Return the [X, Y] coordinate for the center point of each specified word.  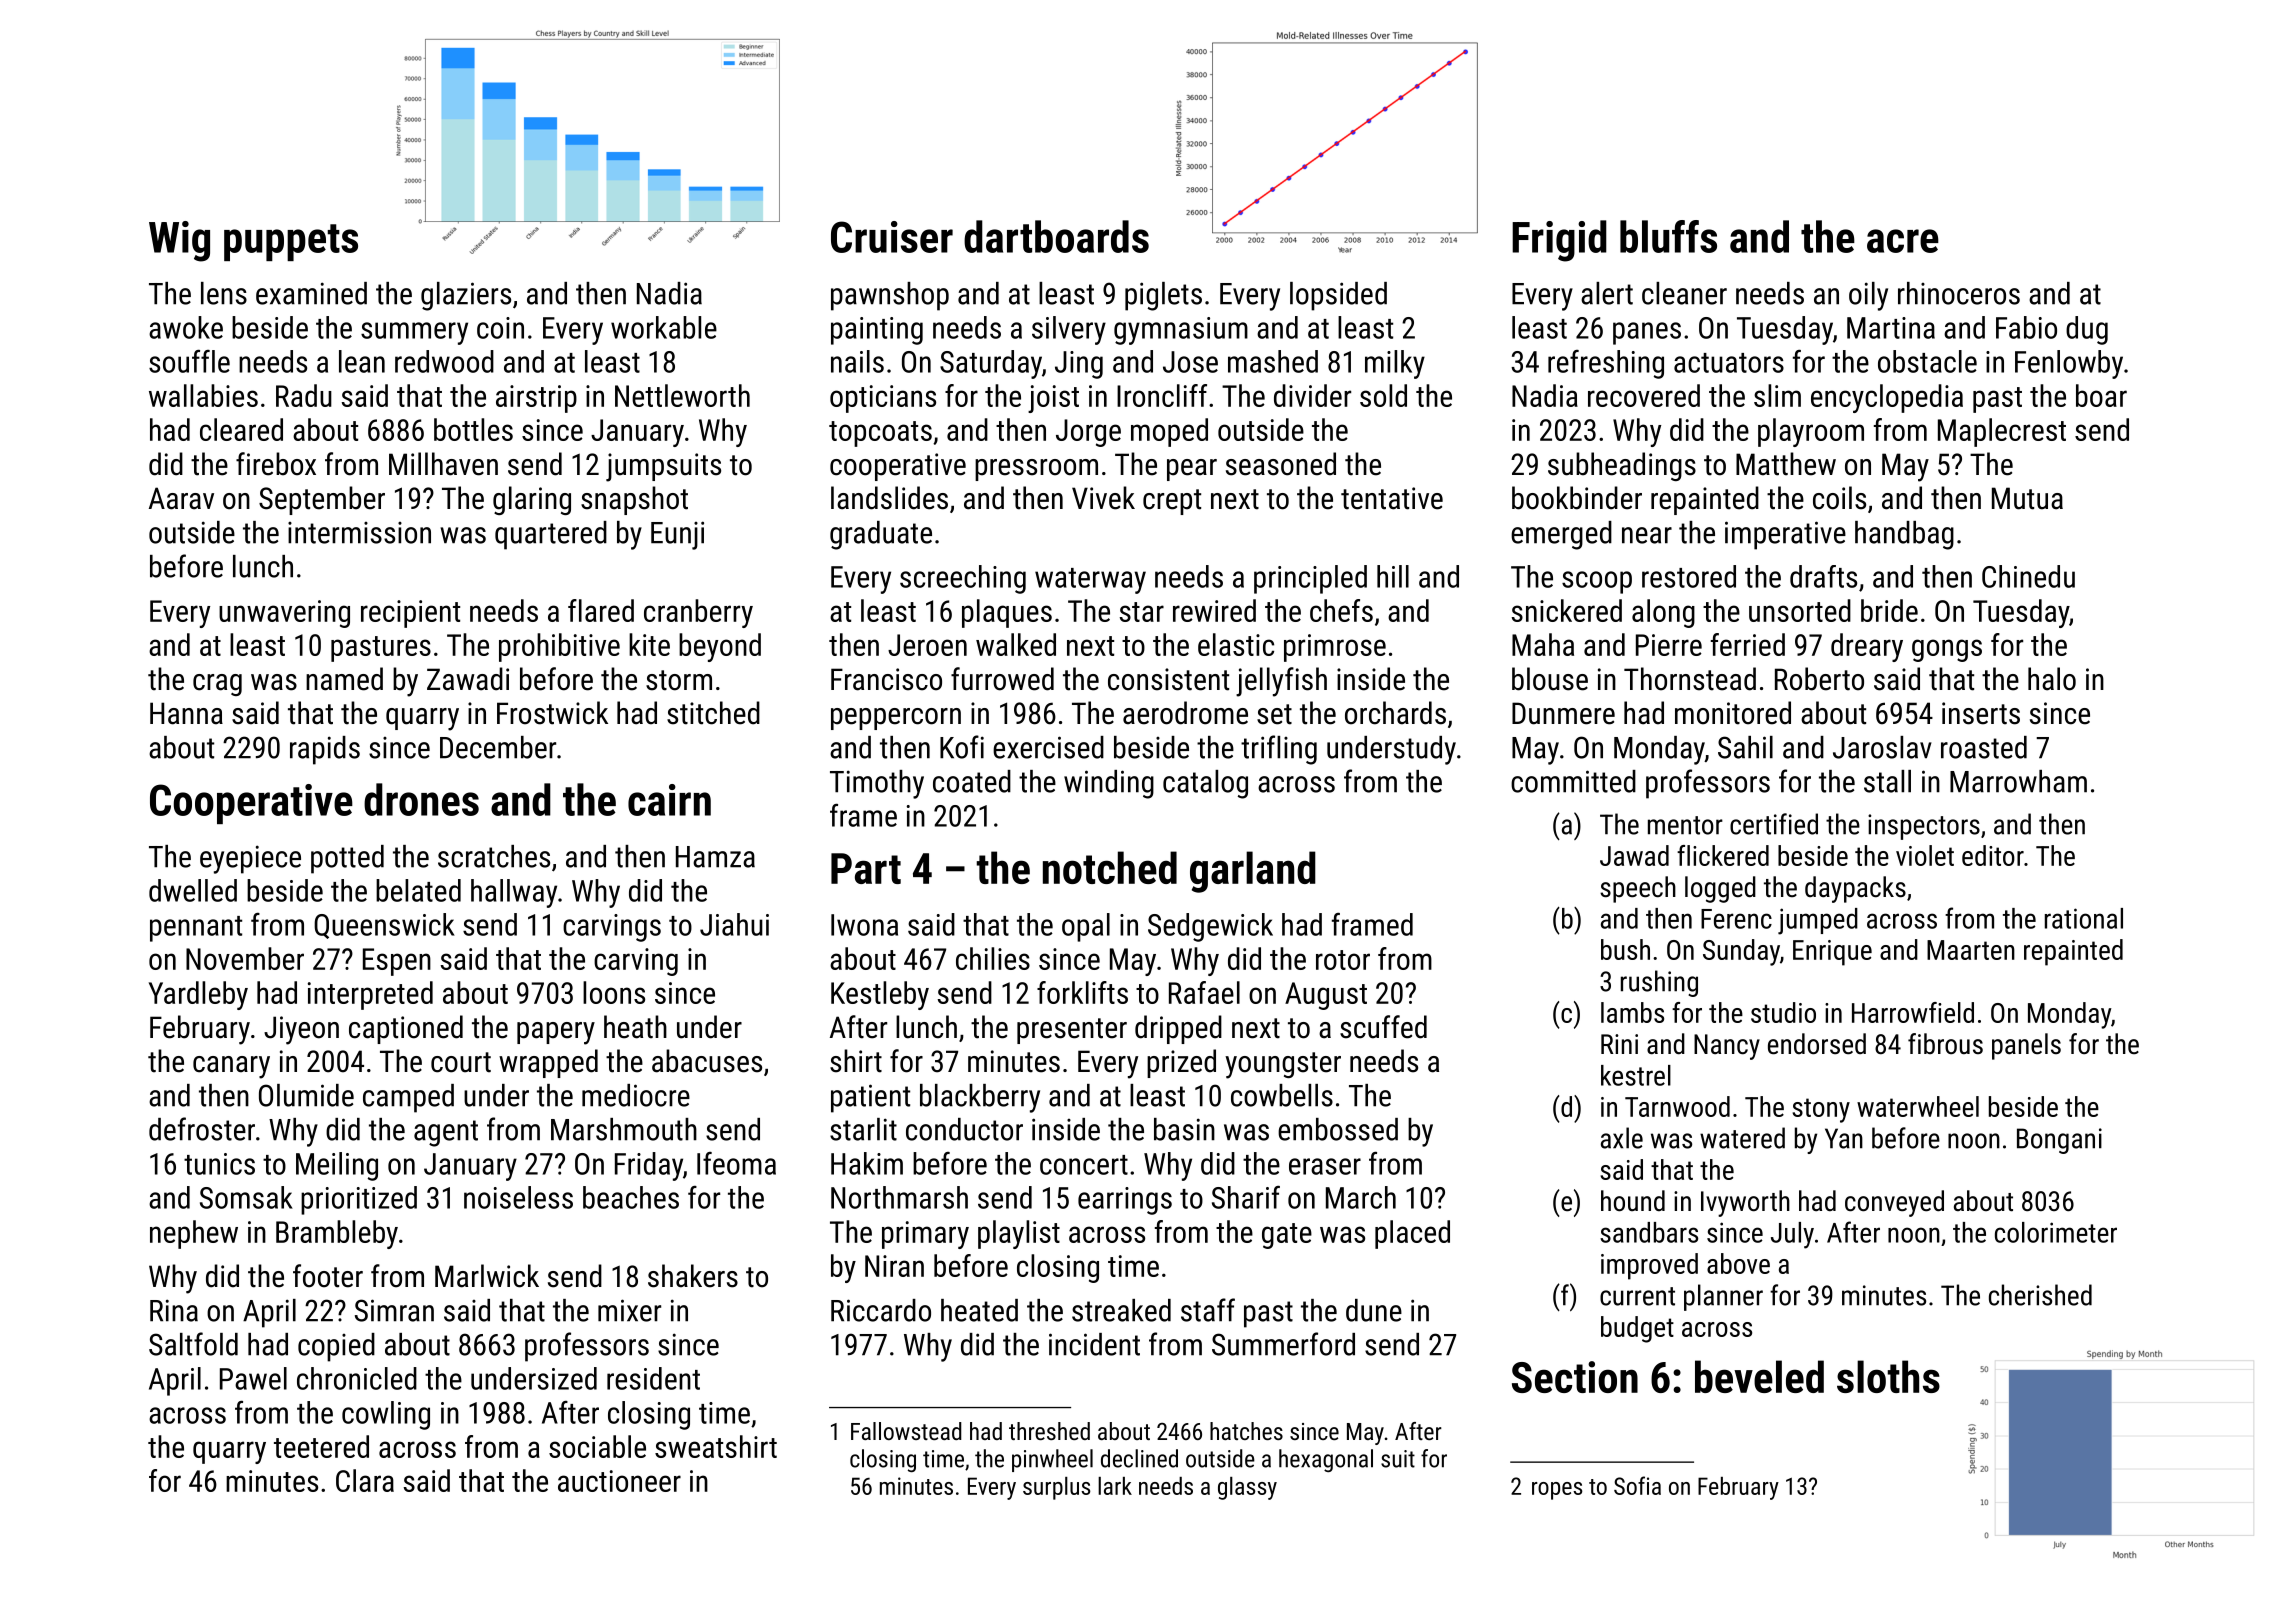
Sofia [1637, 1485]
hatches [1246, 1431]
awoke [186, 327]
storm [679, 680]
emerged [1561, 535]
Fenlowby [2069, 364]
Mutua [2027, 498]
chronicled [357, 1378]
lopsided [1338, 296]
